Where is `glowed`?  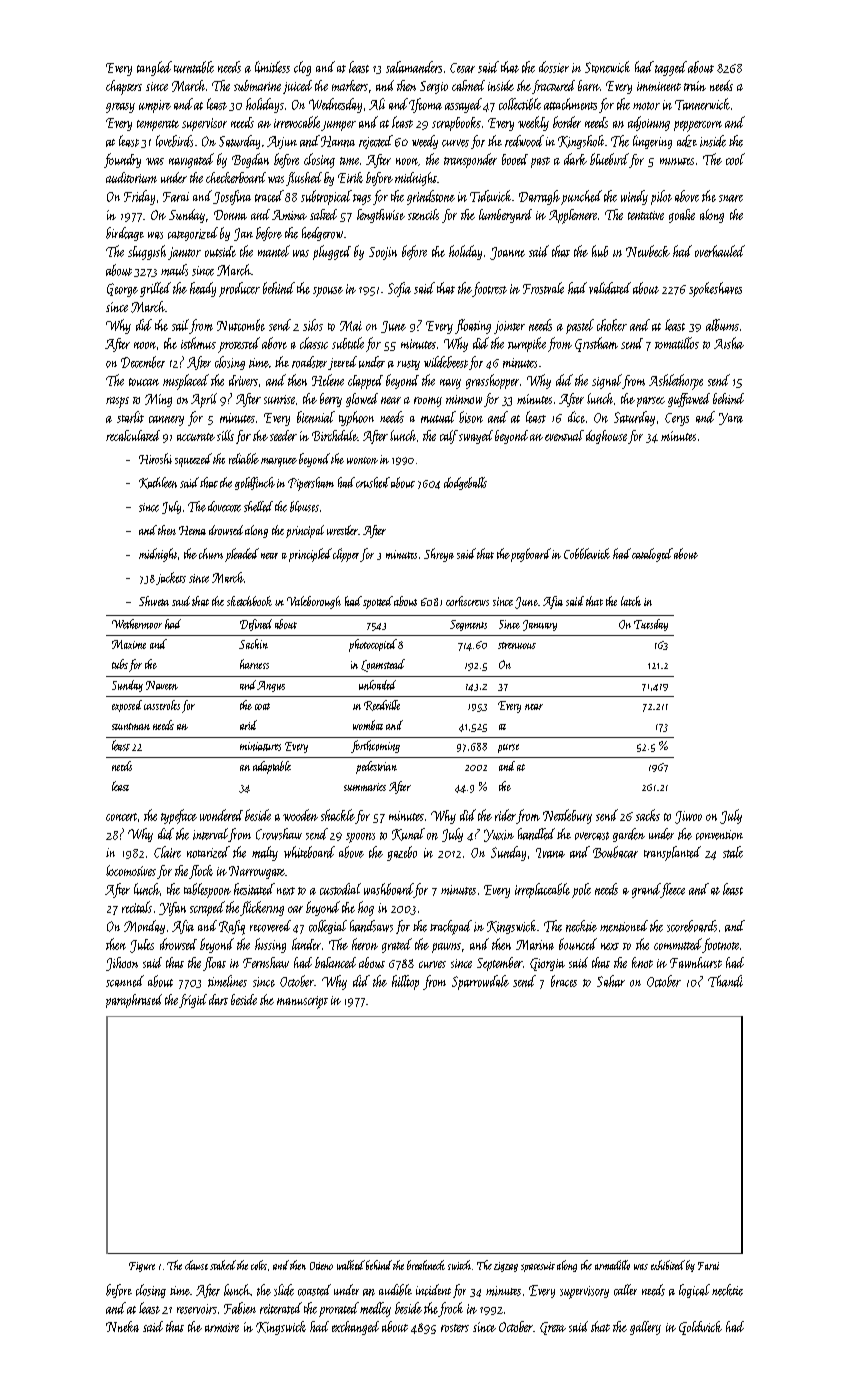
glowed is located at coordinates (362, 400).
